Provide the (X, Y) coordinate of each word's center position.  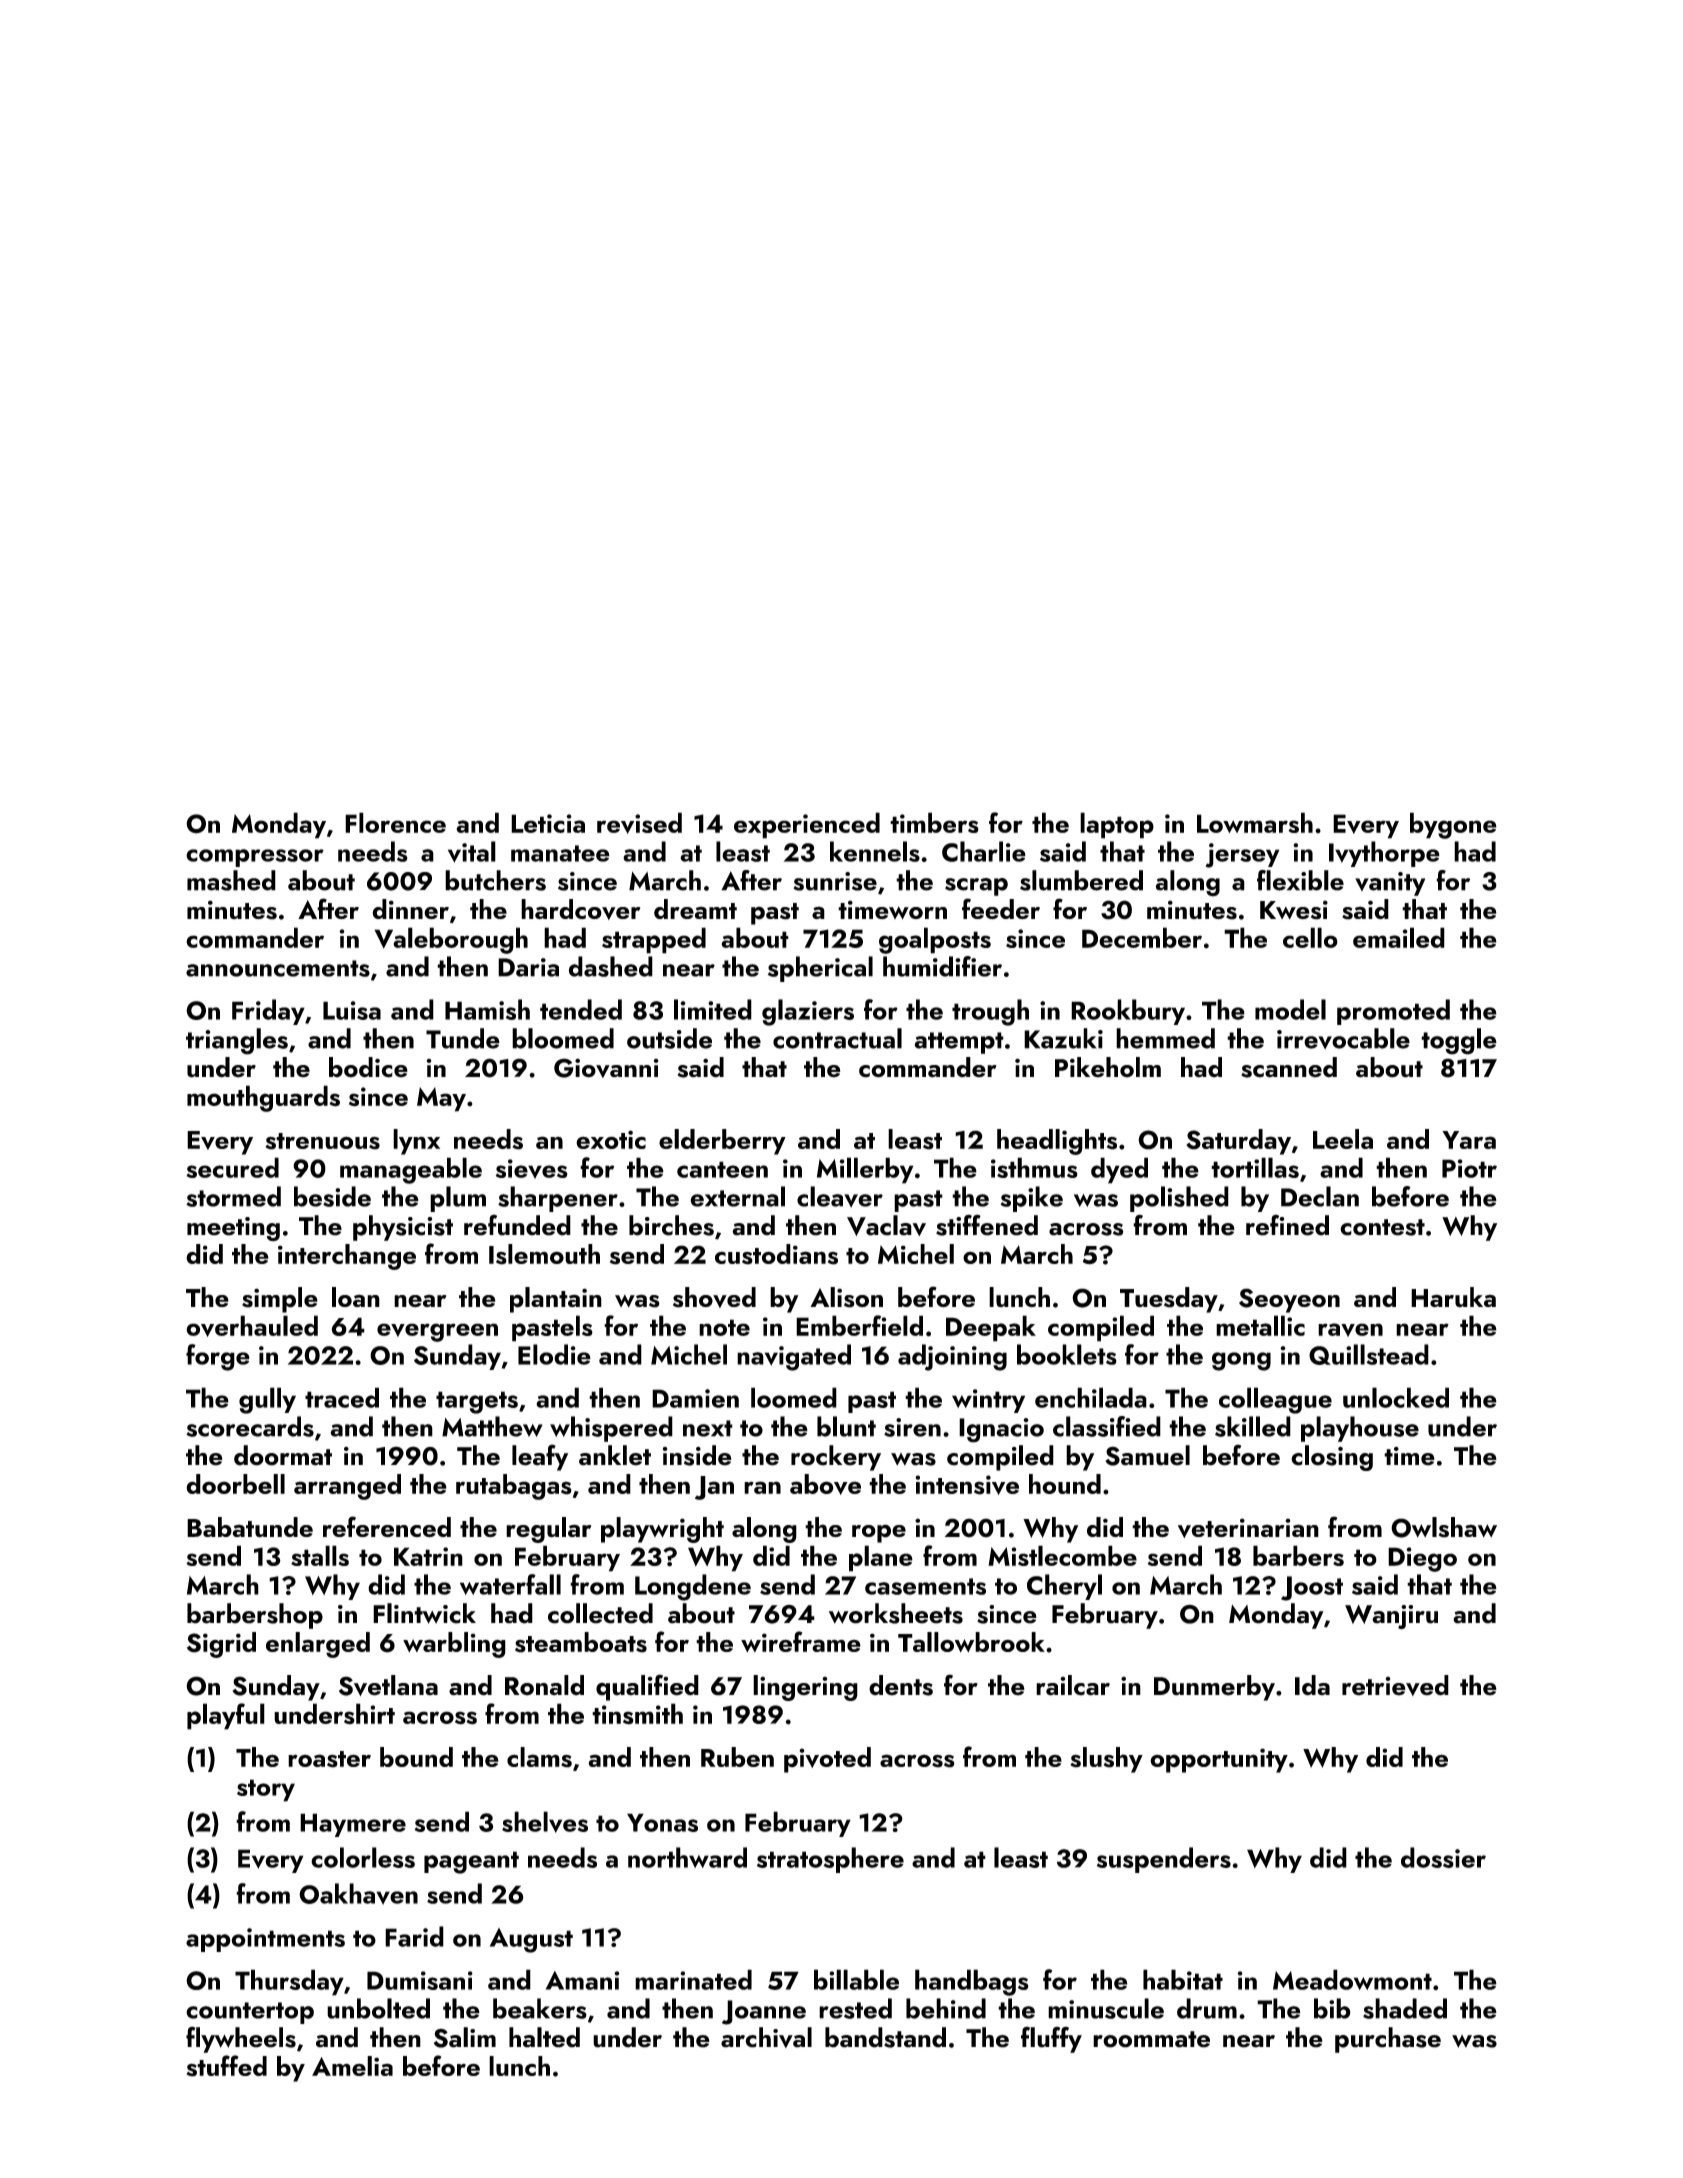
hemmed (1165, 1038)
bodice (368, 1067)
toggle (1459, 1041)
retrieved (1395, 1685)
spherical (820, 969)
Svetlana (388, 1685)
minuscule (1106, 2008)
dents (901, 1685)
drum (1207, 2008)
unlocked (1396, 1397)
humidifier (942, 966)
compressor (255, 858)
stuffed (227, 2066)
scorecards (250, 1426)
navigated (794, 1357)
